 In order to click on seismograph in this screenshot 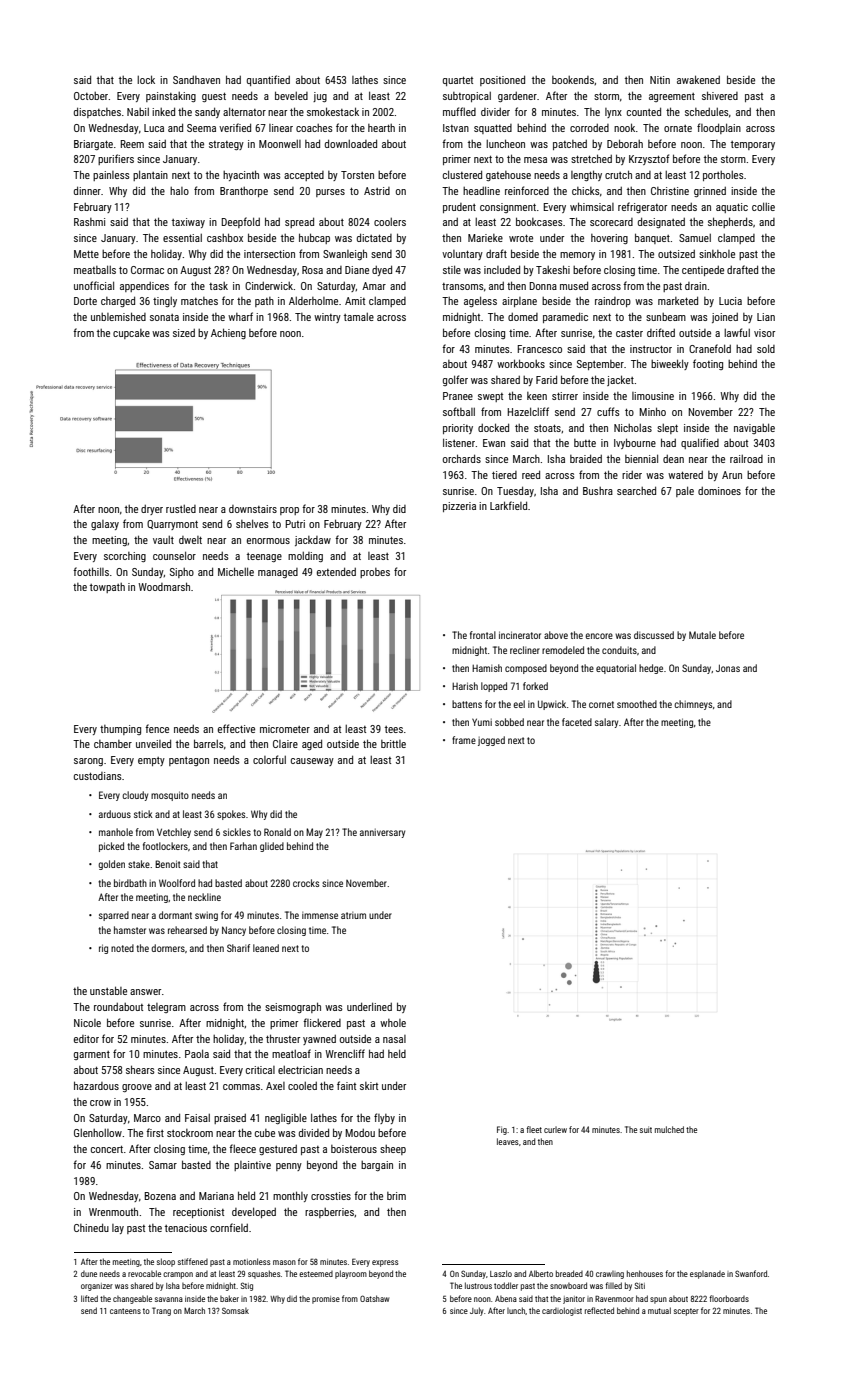, I will do `click(293, 1007)`.
